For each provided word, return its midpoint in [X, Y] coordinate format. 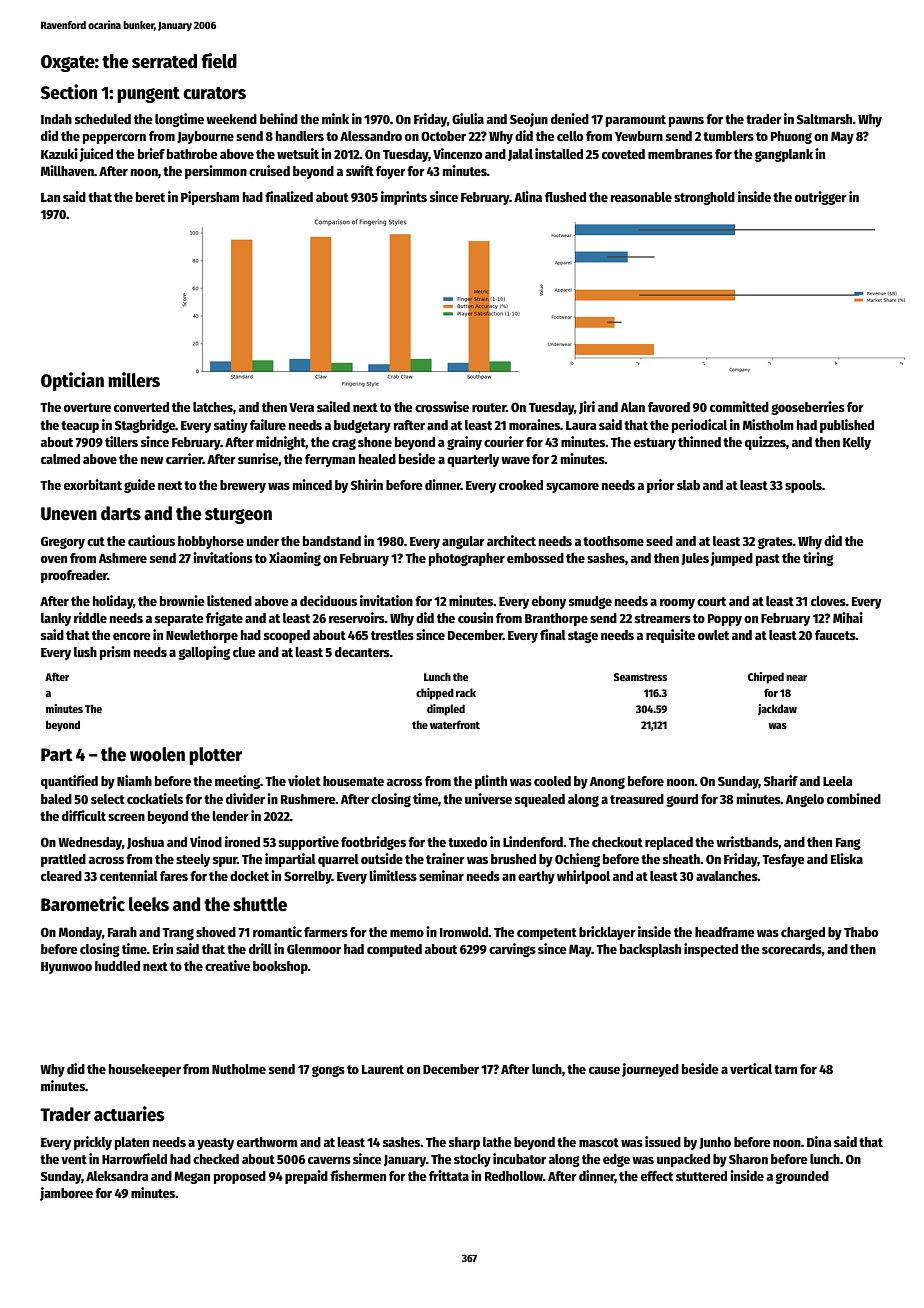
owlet [713, 635]
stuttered [701, 1176]
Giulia [468, 118]
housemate [353, 781]
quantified [69, 782]
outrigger [821, 198]
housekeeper [145, 1070]
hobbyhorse [211, 542]
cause [604, 1070]
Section [69, 92]
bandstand [332, 541]
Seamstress [640, 677]
